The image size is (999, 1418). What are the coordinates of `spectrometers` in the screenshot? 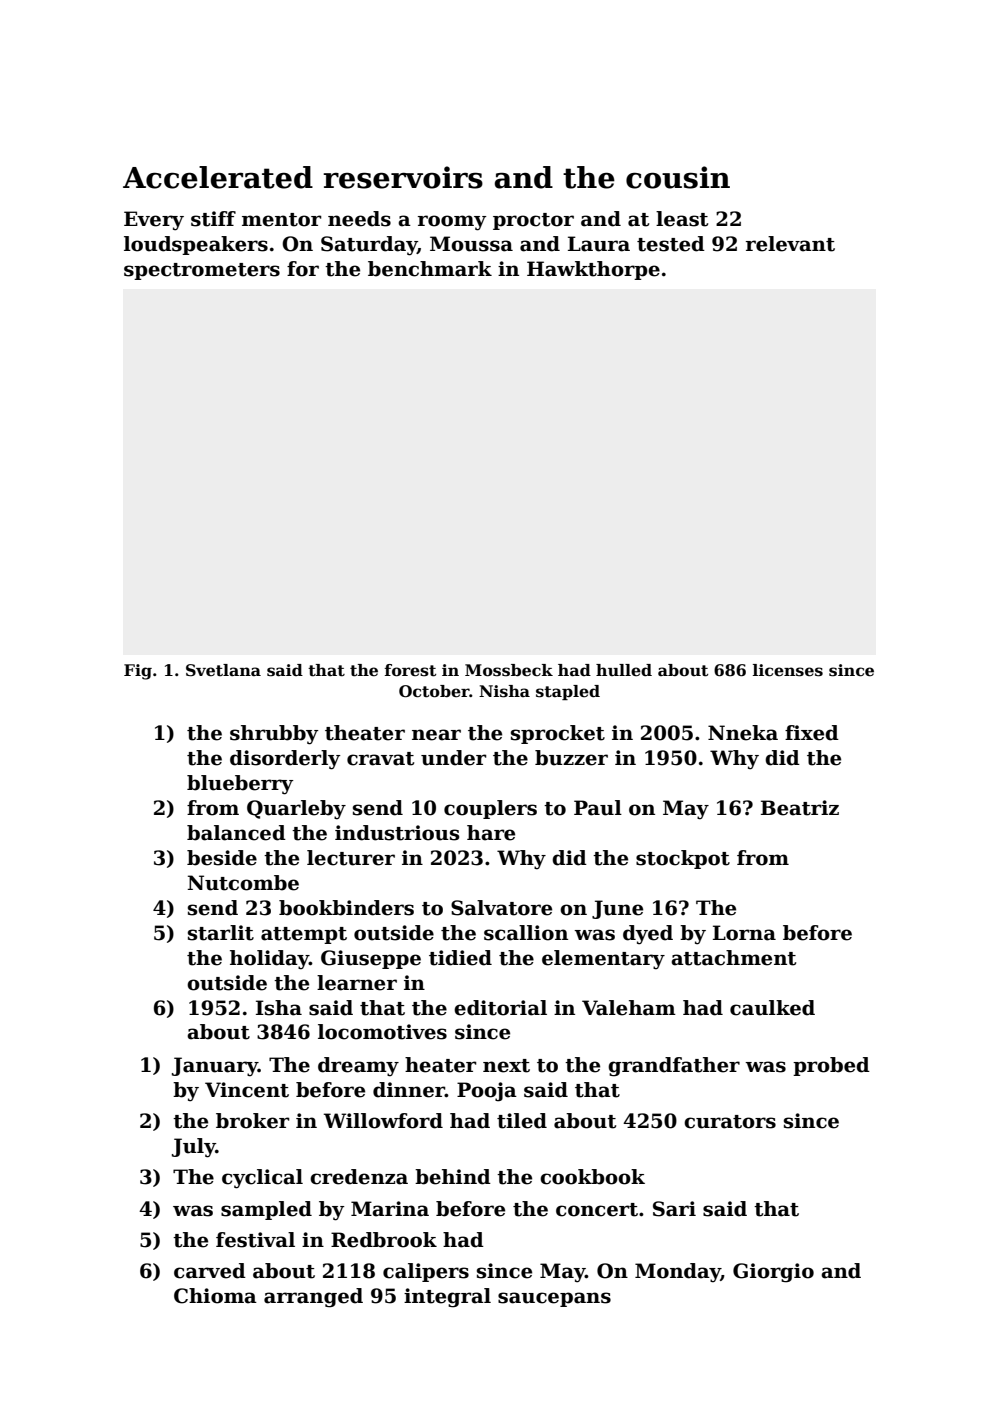 It's located at (202, 271).
